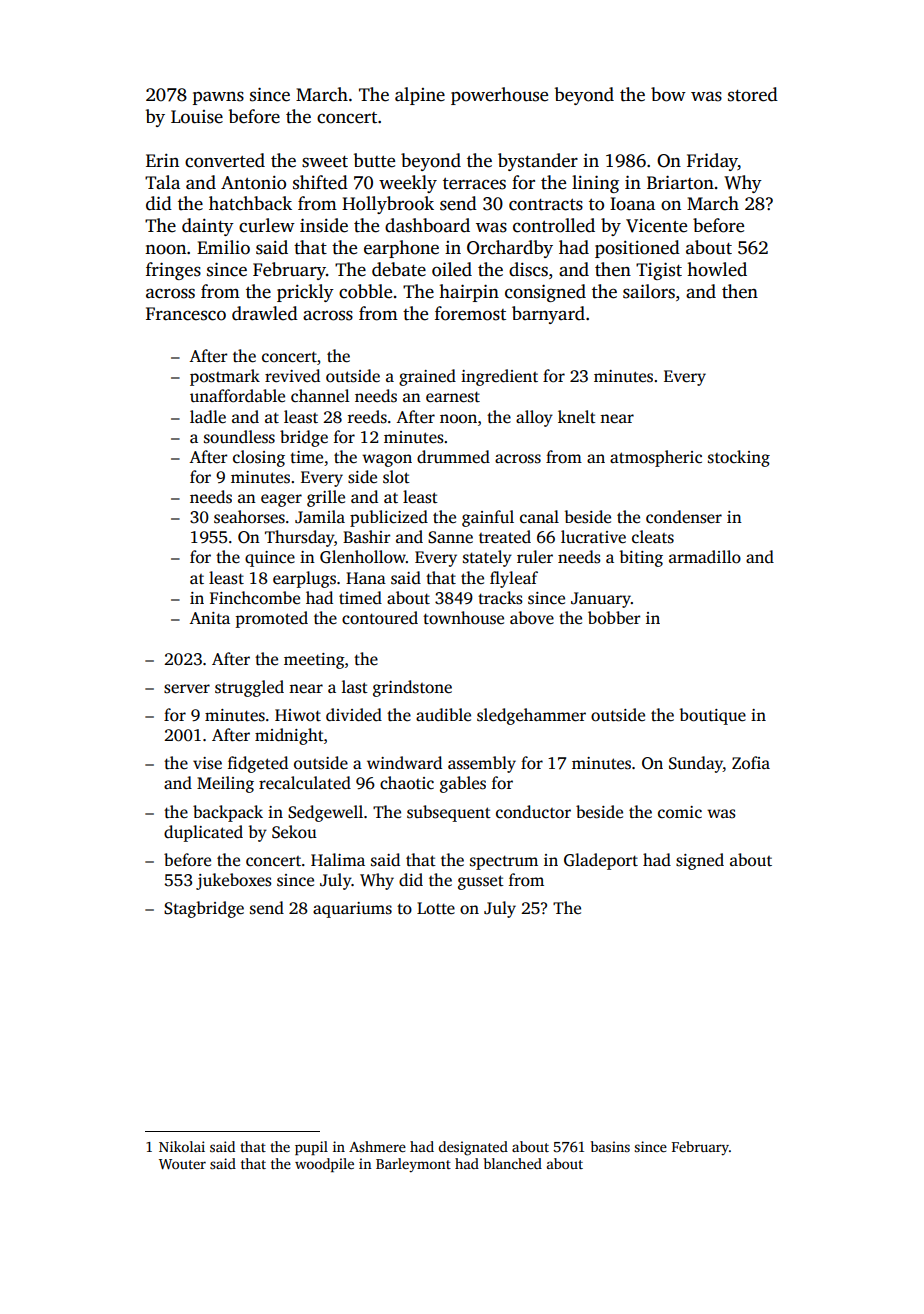 The width and height of the page is (924, 1314). What do you see at coordinates (367, 417) in the page?
I see `reeds` at bounding box center [367, 417].
